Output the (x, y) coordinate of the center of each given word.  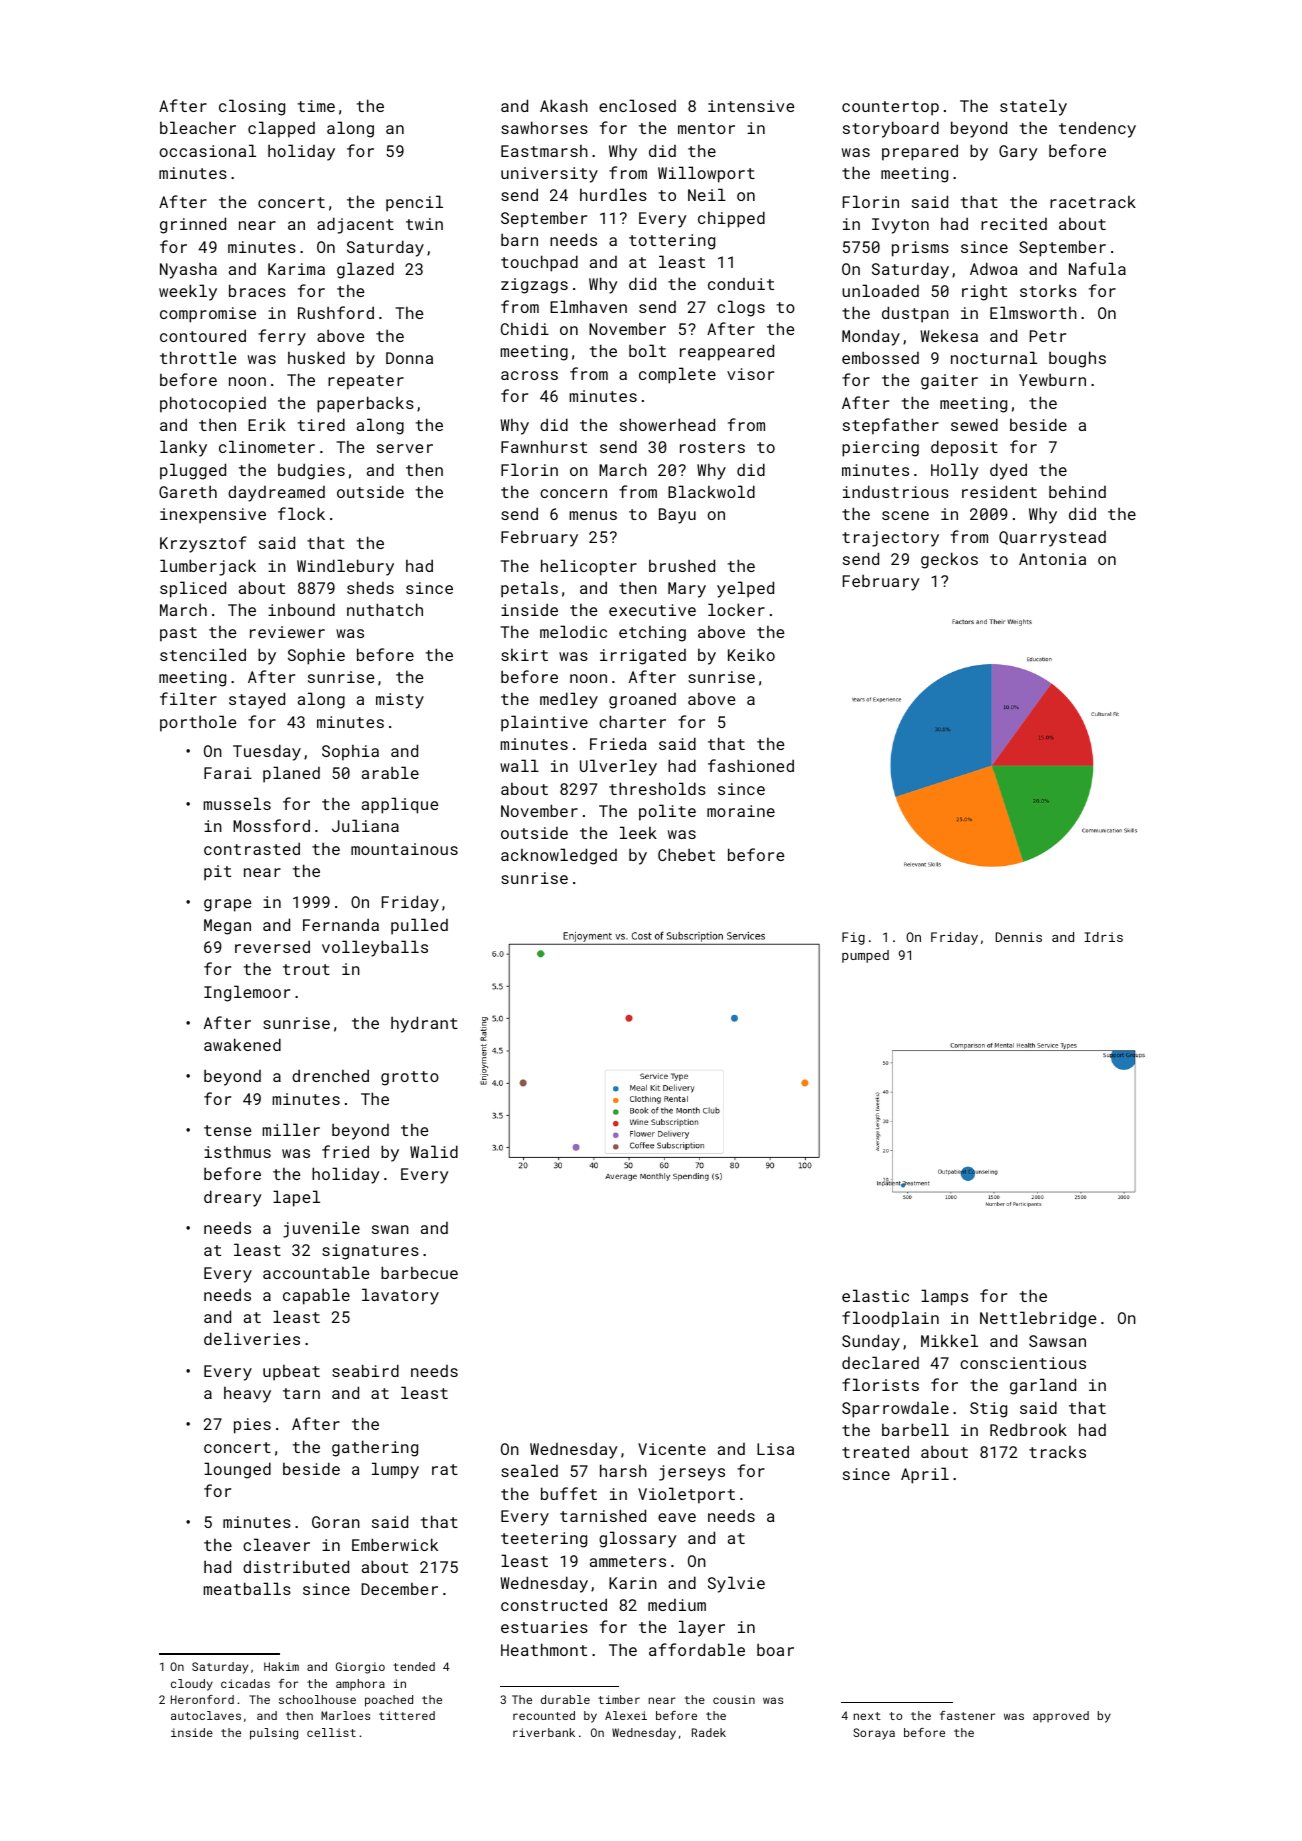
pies (252, 1426)
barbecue (419, 1272)
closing (252, 107)
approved (1061, 1717)
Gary (1018, 153)
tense (228, 1130)
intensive (751, 106)
